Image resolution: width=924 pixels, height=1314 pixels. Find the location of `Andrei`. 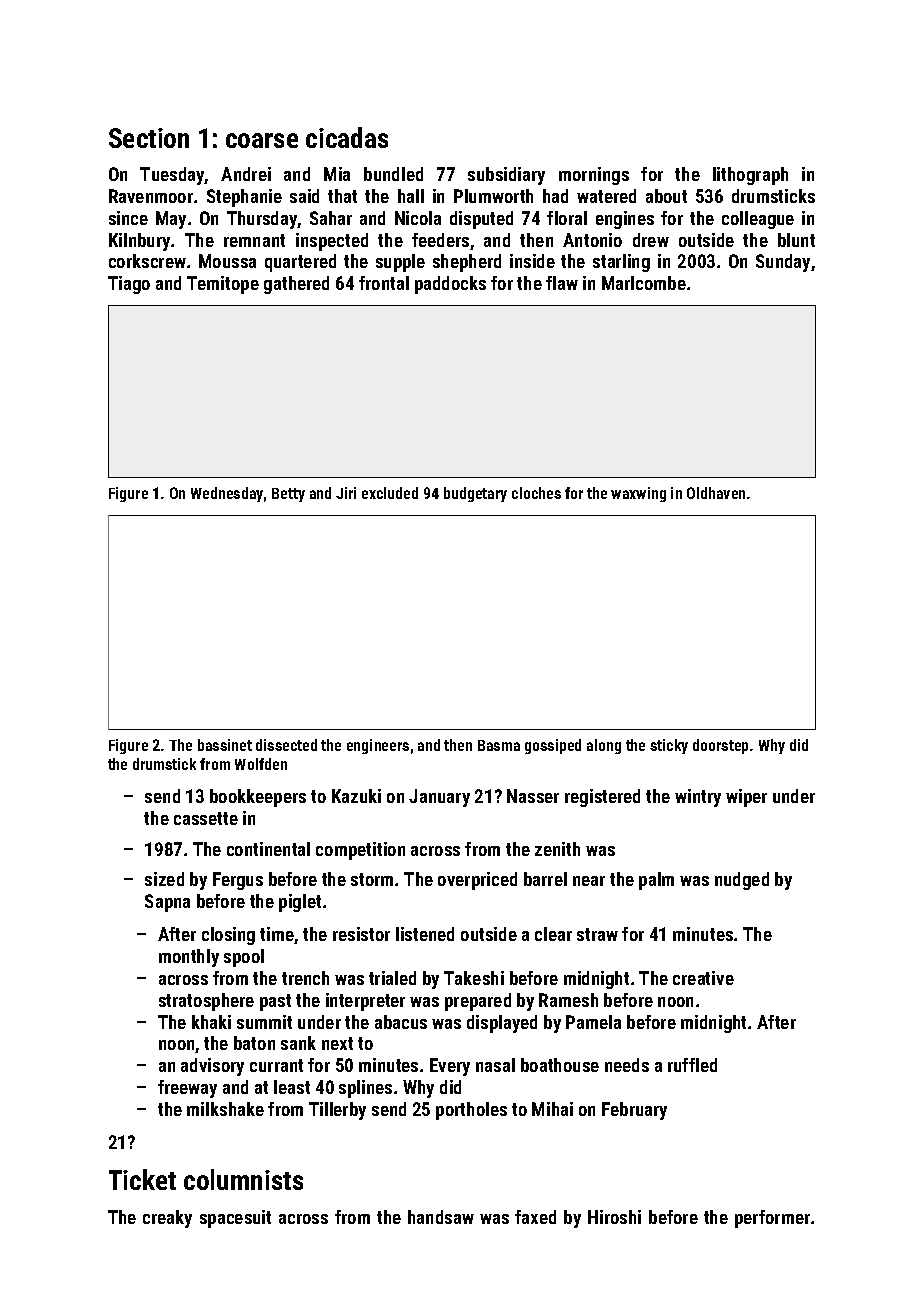

Andrei is located at coordinates (246, 174).
